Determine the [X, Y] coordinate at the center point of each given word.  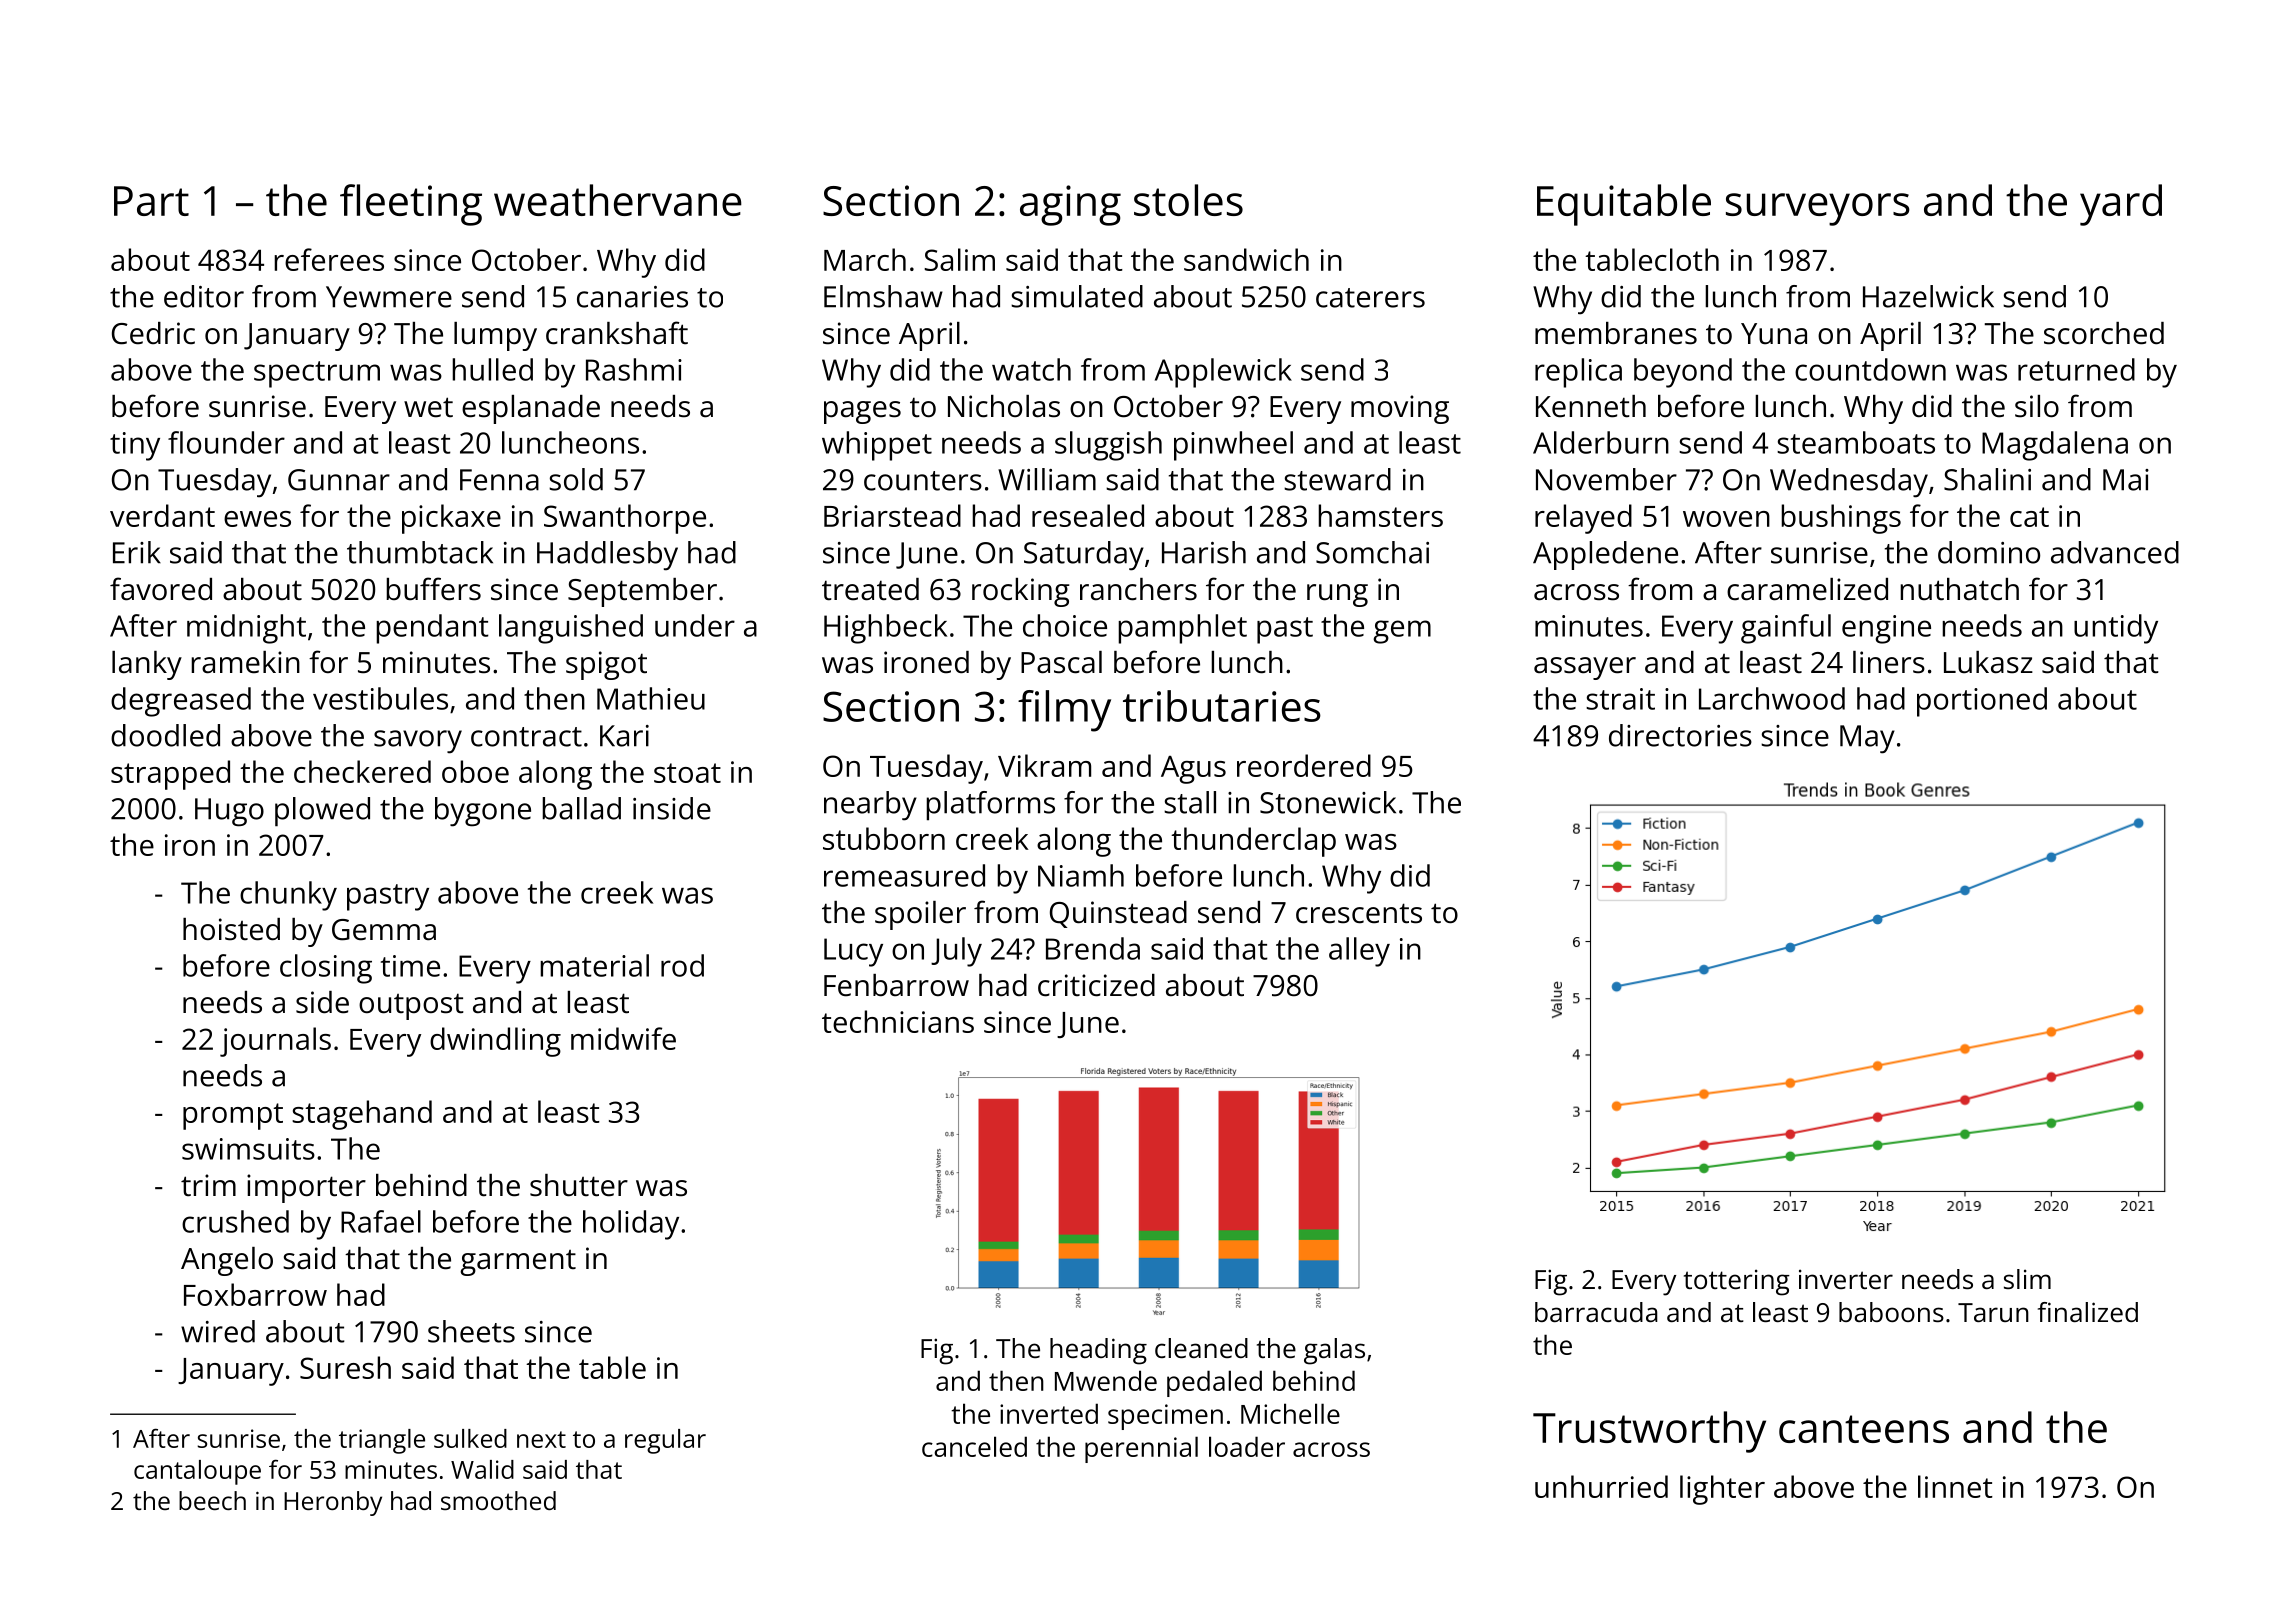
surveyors [1818, 209]
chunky [288, 896]
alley [1359, 952]
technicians [898, 1021]
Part [151, 201]
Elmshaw [883, 296]
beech [212, 1500]
